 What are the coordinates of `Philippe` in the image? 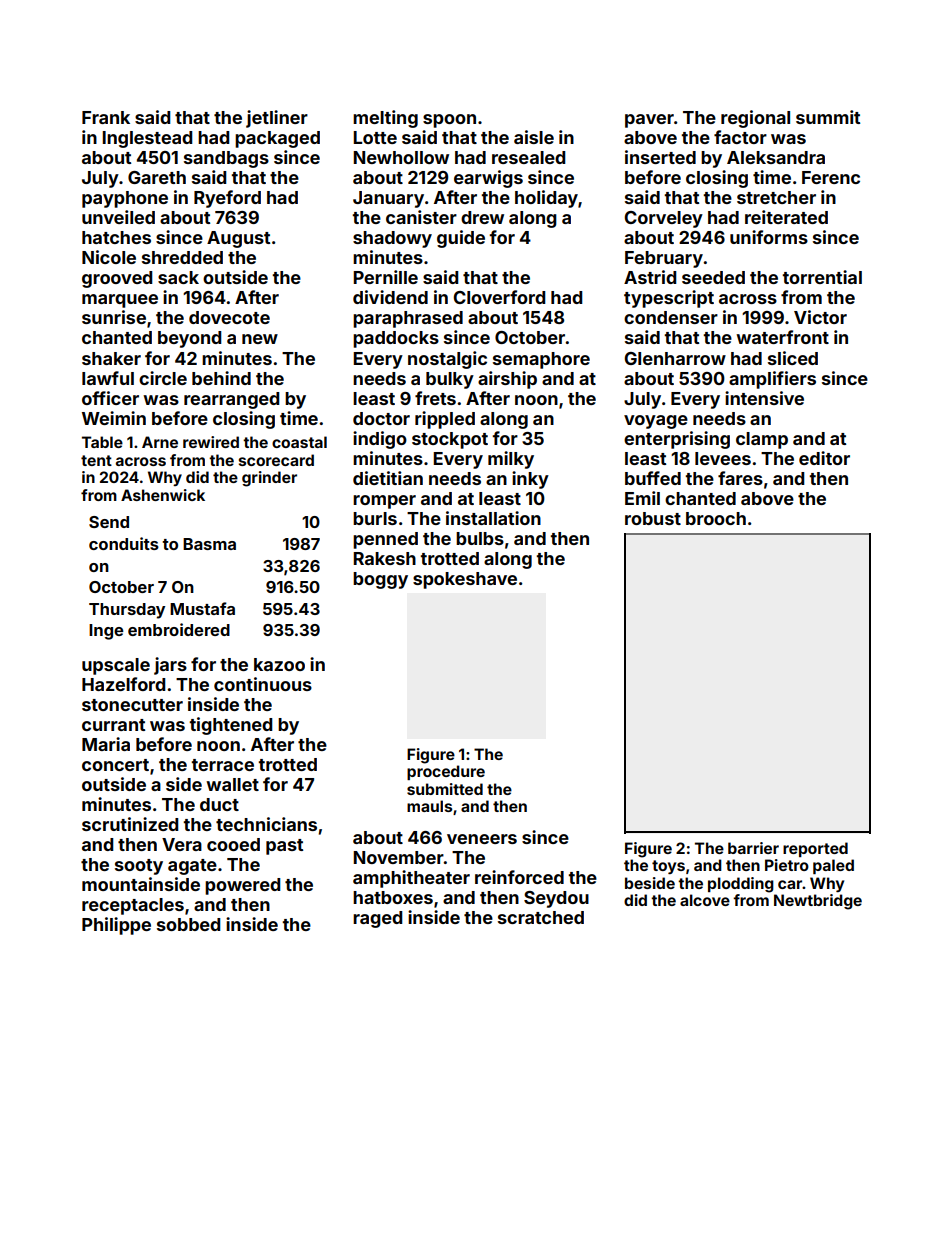 It's located at (116, 926).
